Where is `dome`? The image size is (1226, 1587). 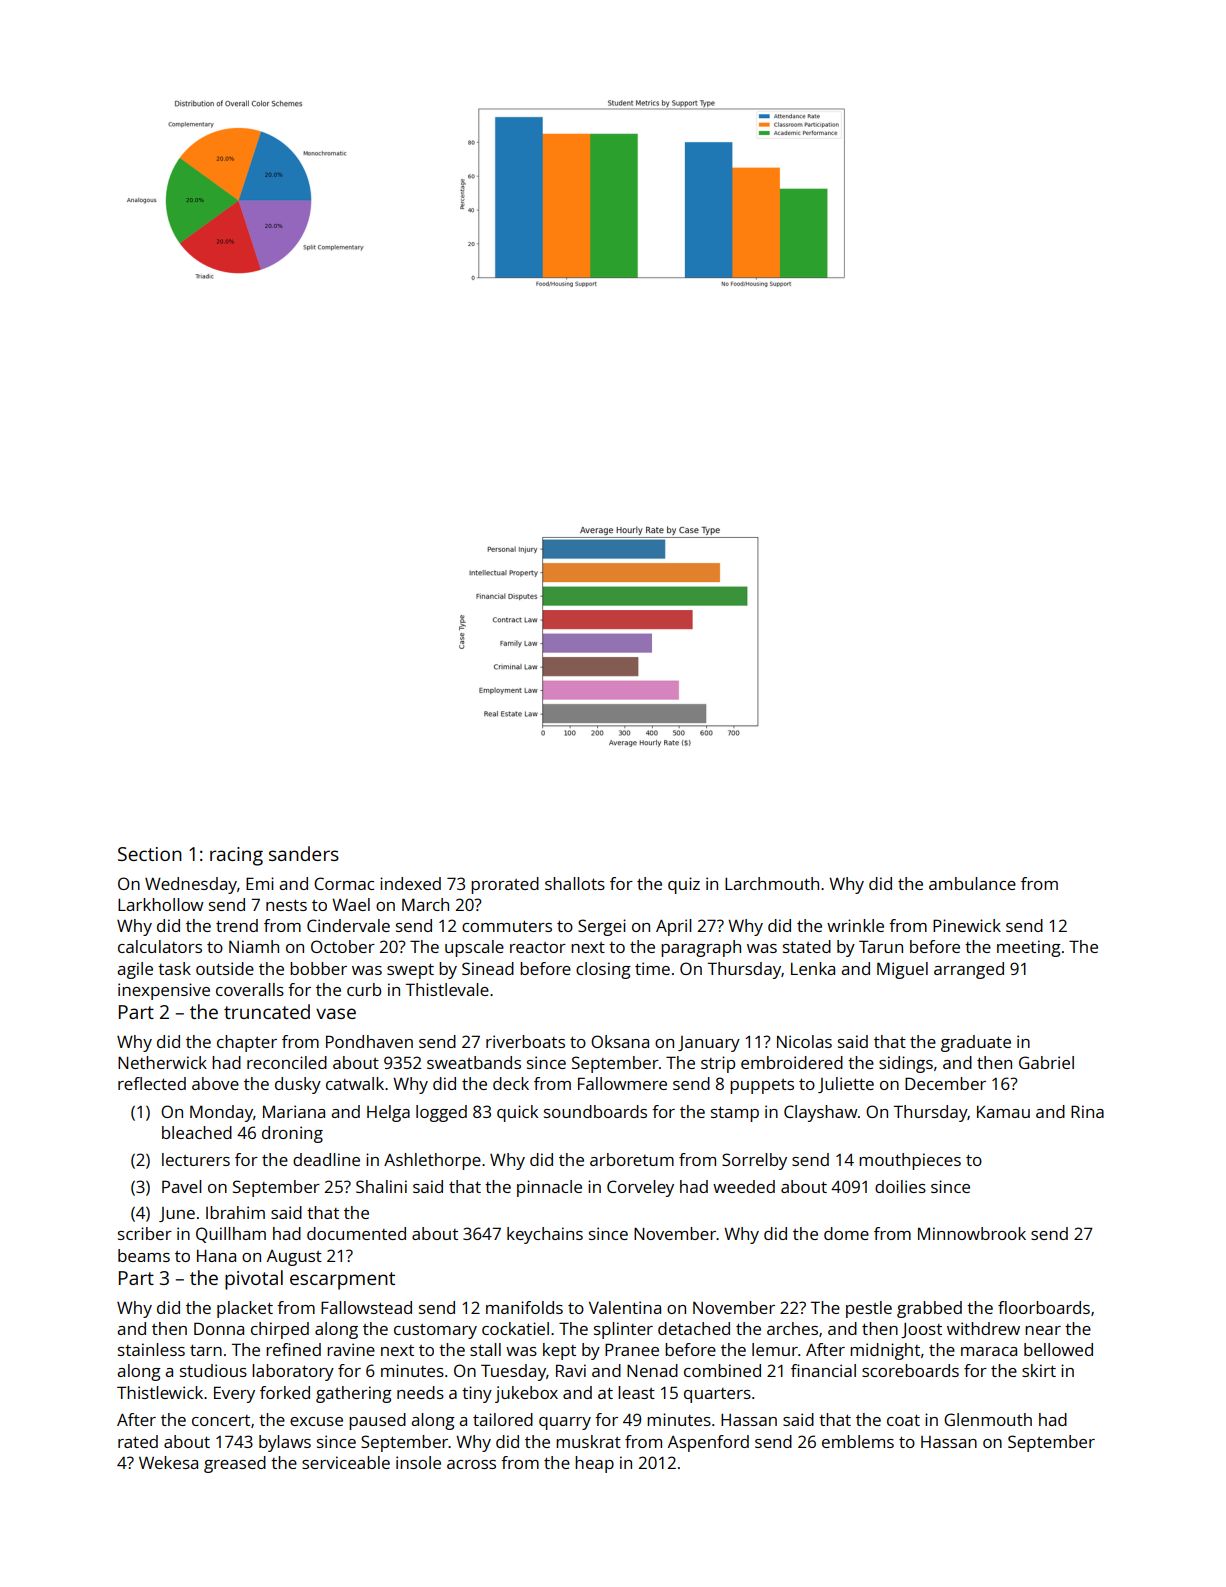 dome is located at coordinates (846, 1233).
